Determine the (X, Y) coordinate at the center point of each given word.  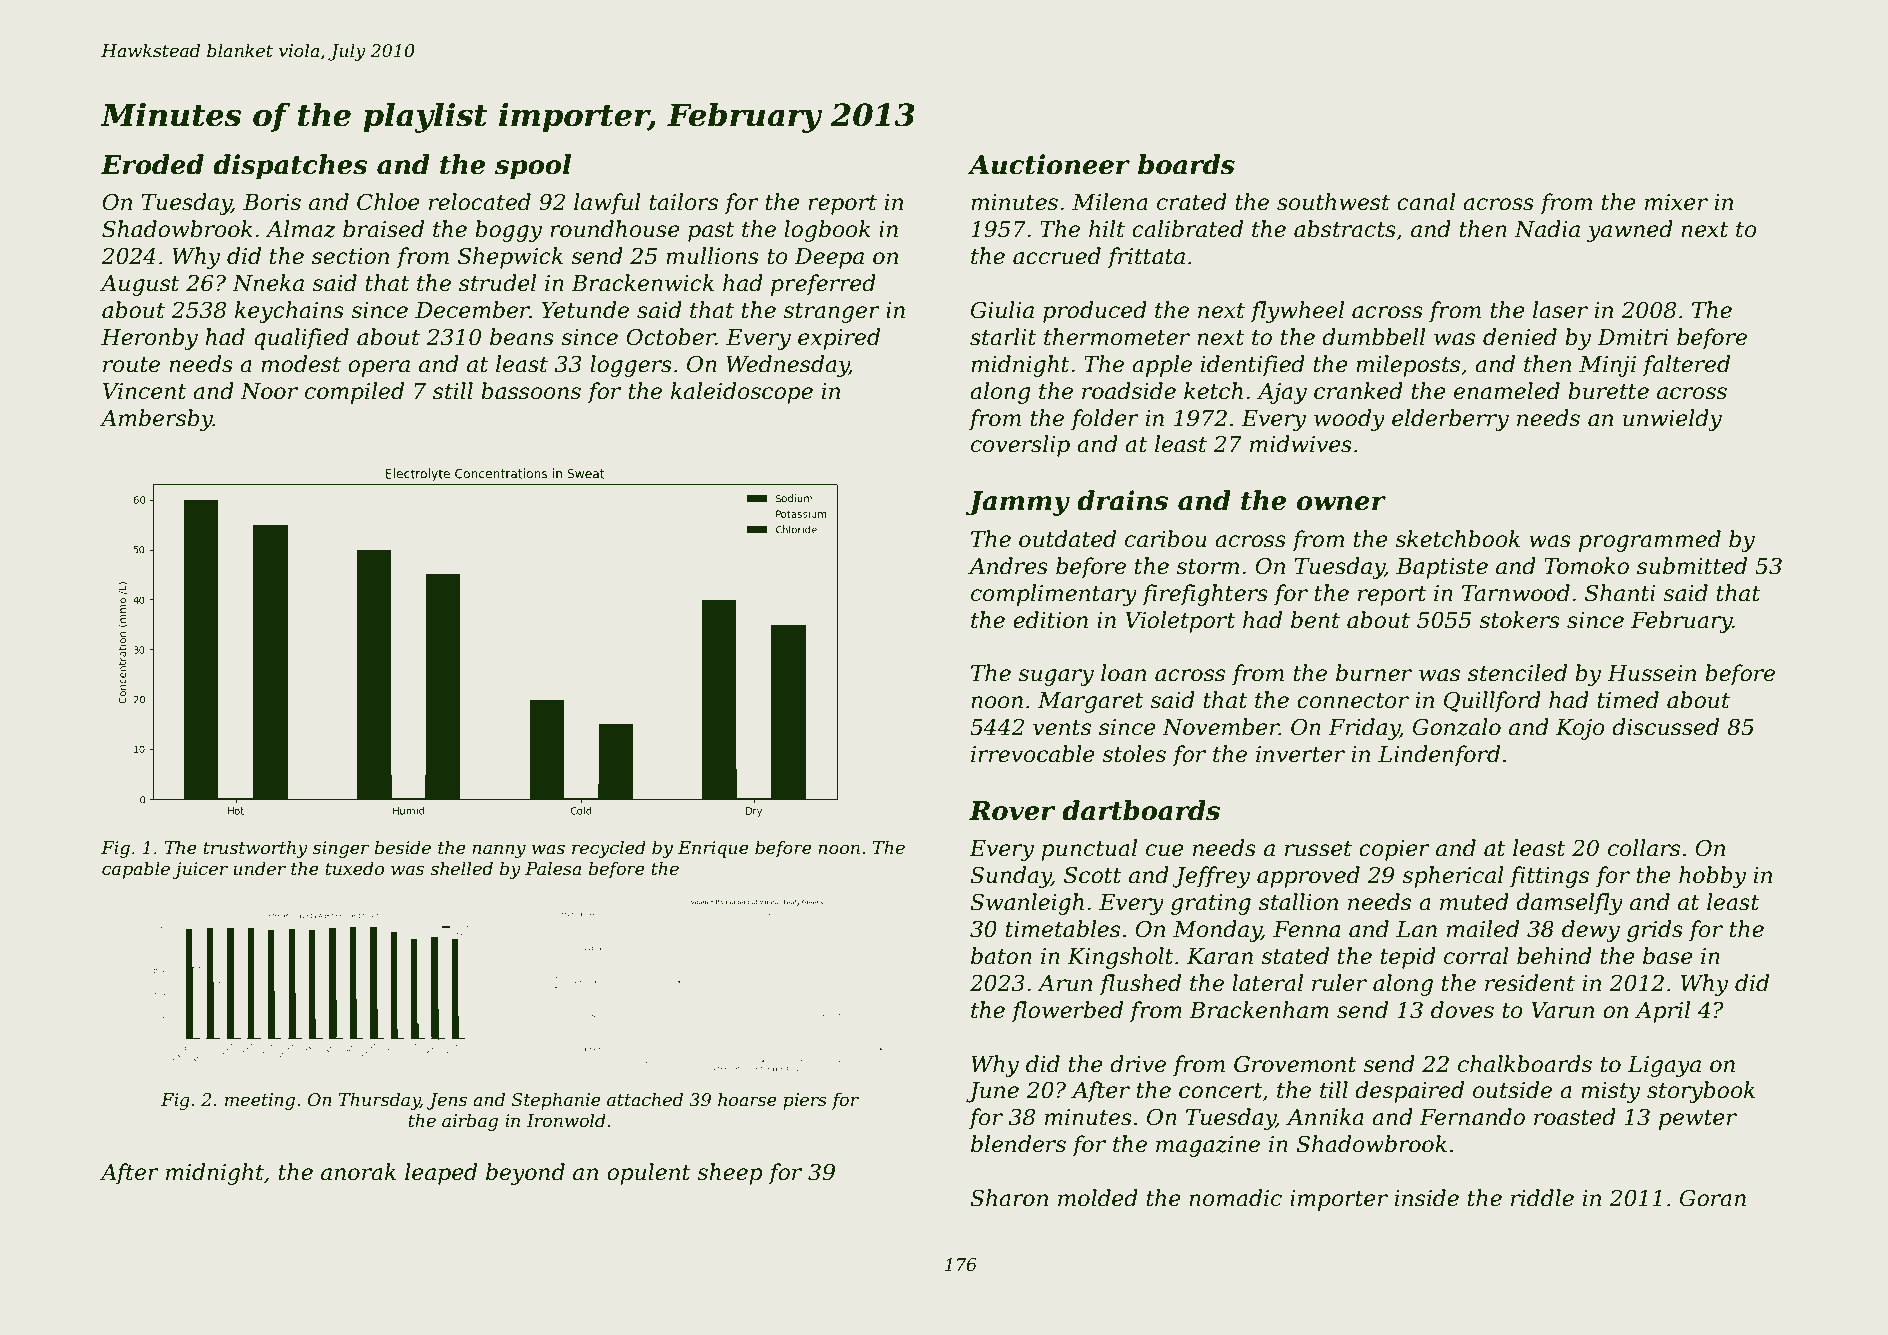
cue (1165, 850)
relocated (480, 202)
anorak (358, 1172)
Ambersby (156, 420)
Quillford (1492, 702)
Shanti (1620, 593)
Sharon (1009, 1198)
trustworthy (255, 849)
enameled (1507, 391)
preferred (823, 285)
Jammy (1018, 503)
